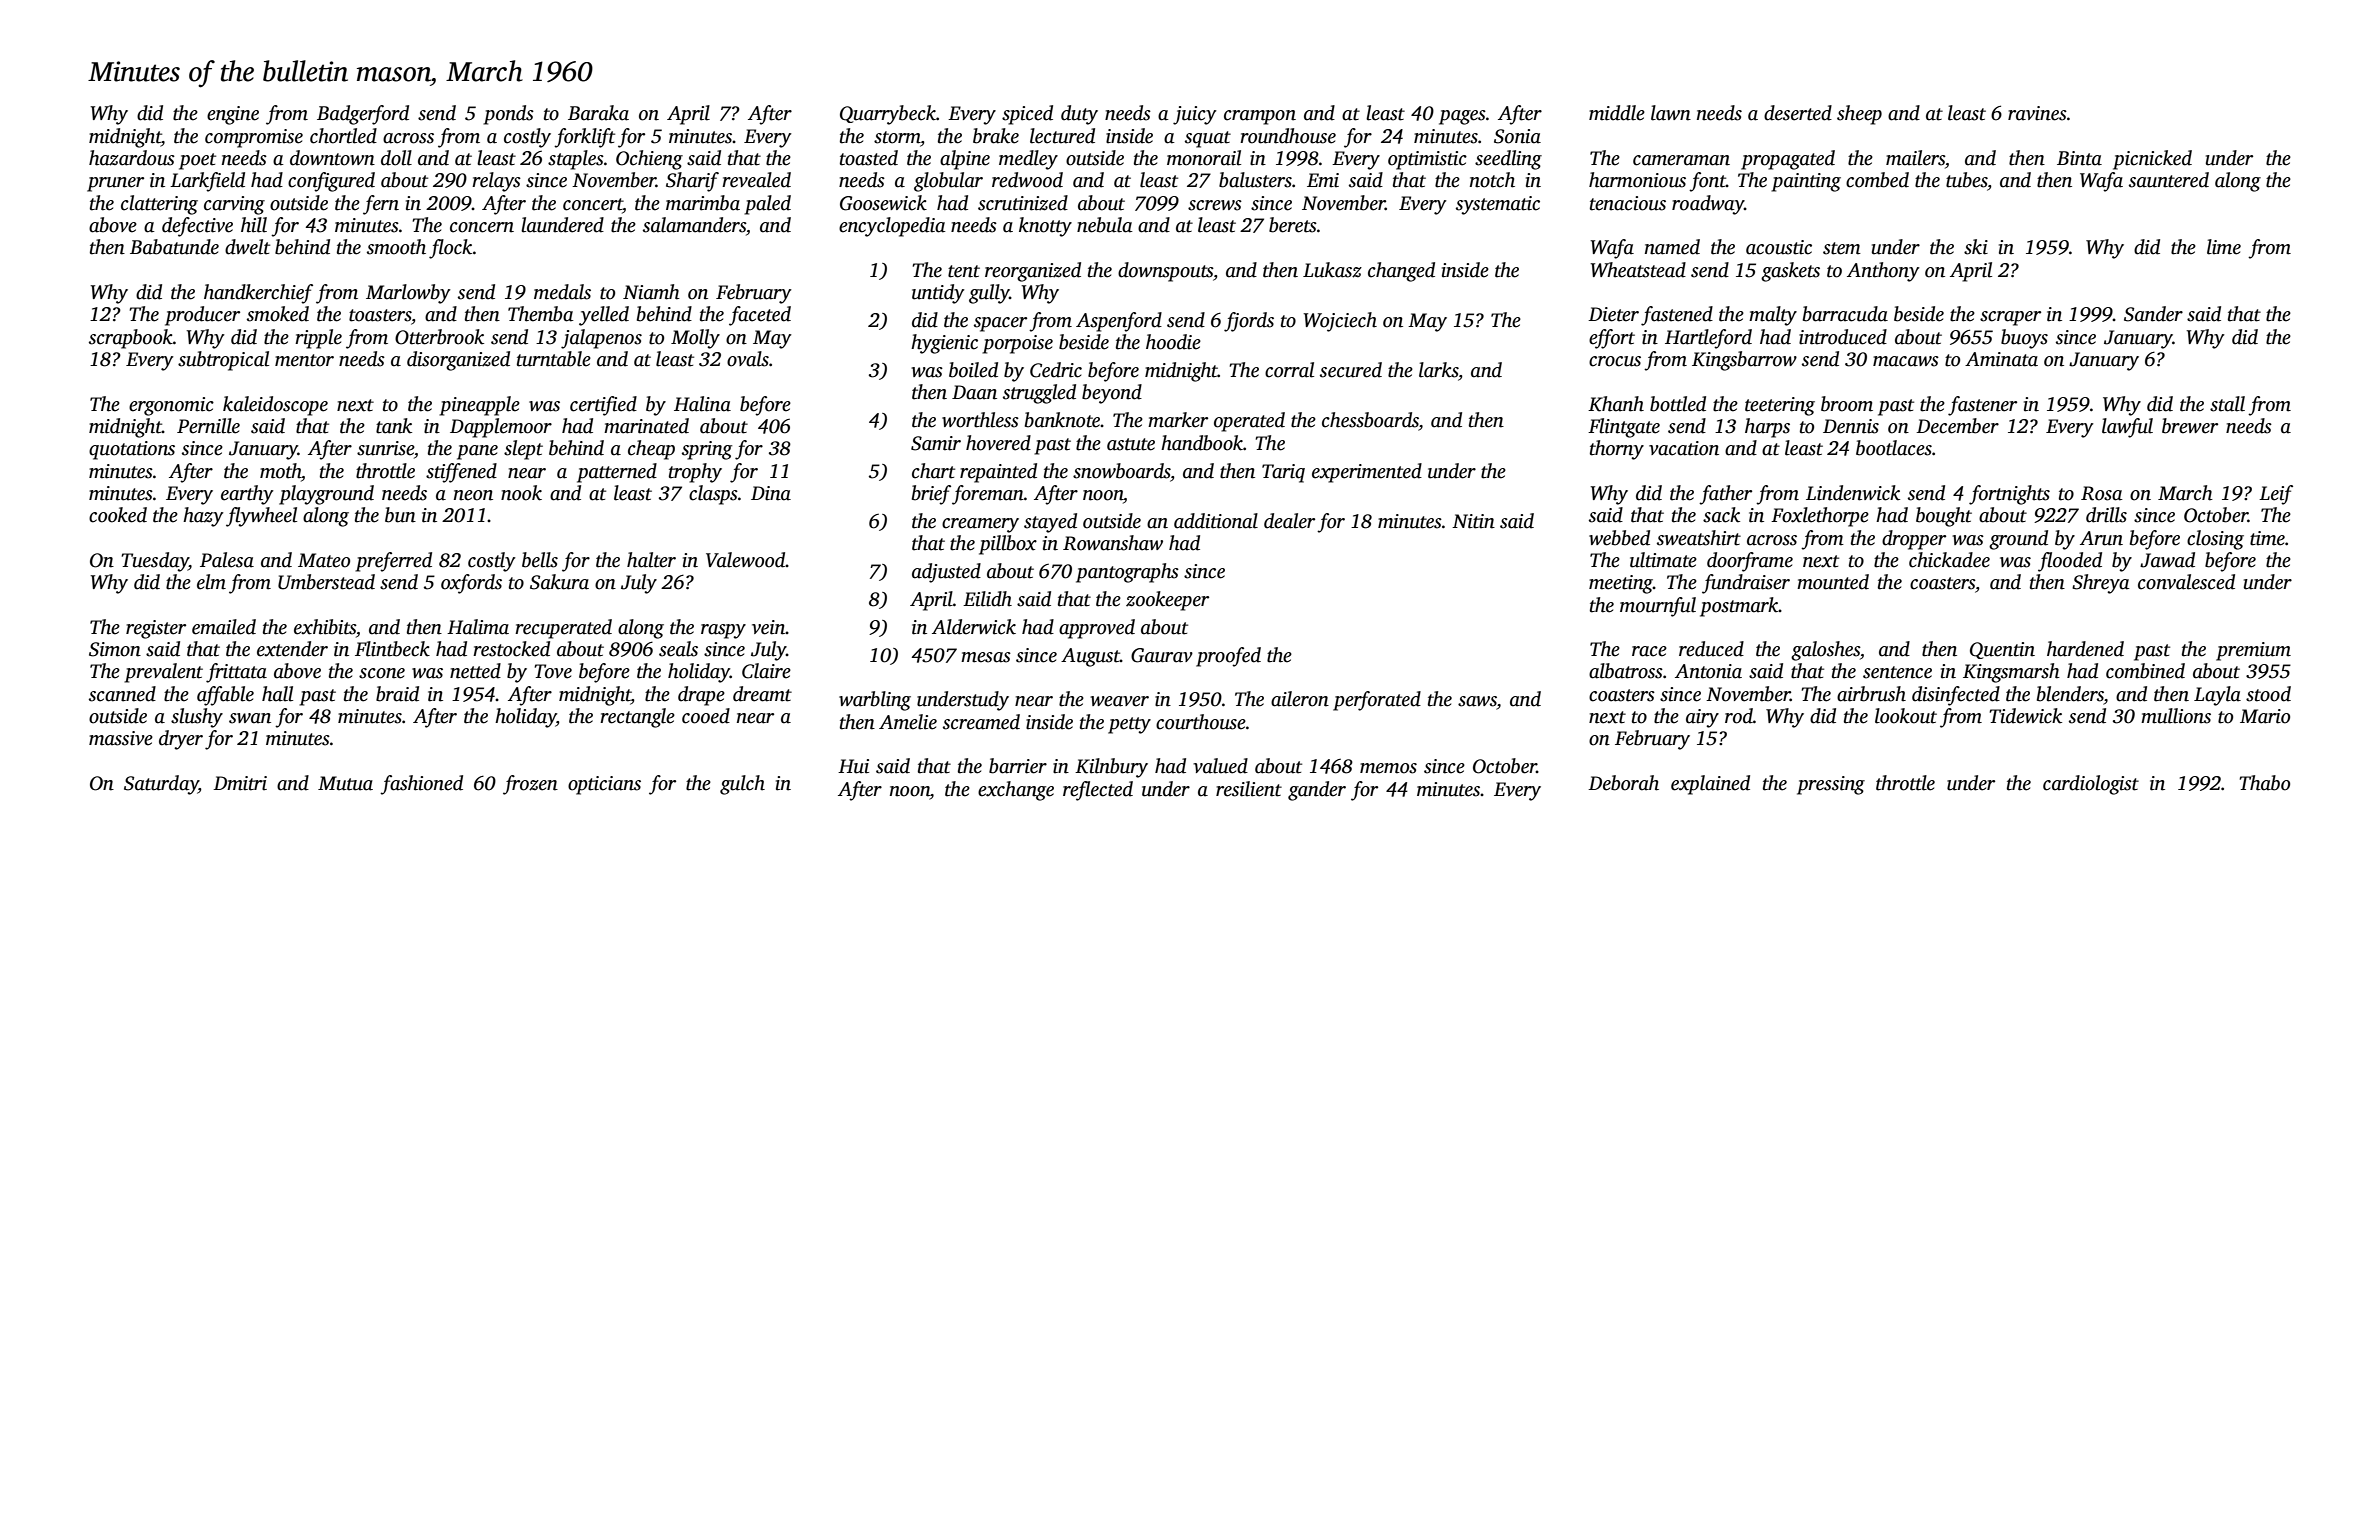 The height and width of the page is (1540, 2380). What do you see at coordinates (1708, 339) in the page?
I see `Hartleford` at bounding box center [1708, 339].
